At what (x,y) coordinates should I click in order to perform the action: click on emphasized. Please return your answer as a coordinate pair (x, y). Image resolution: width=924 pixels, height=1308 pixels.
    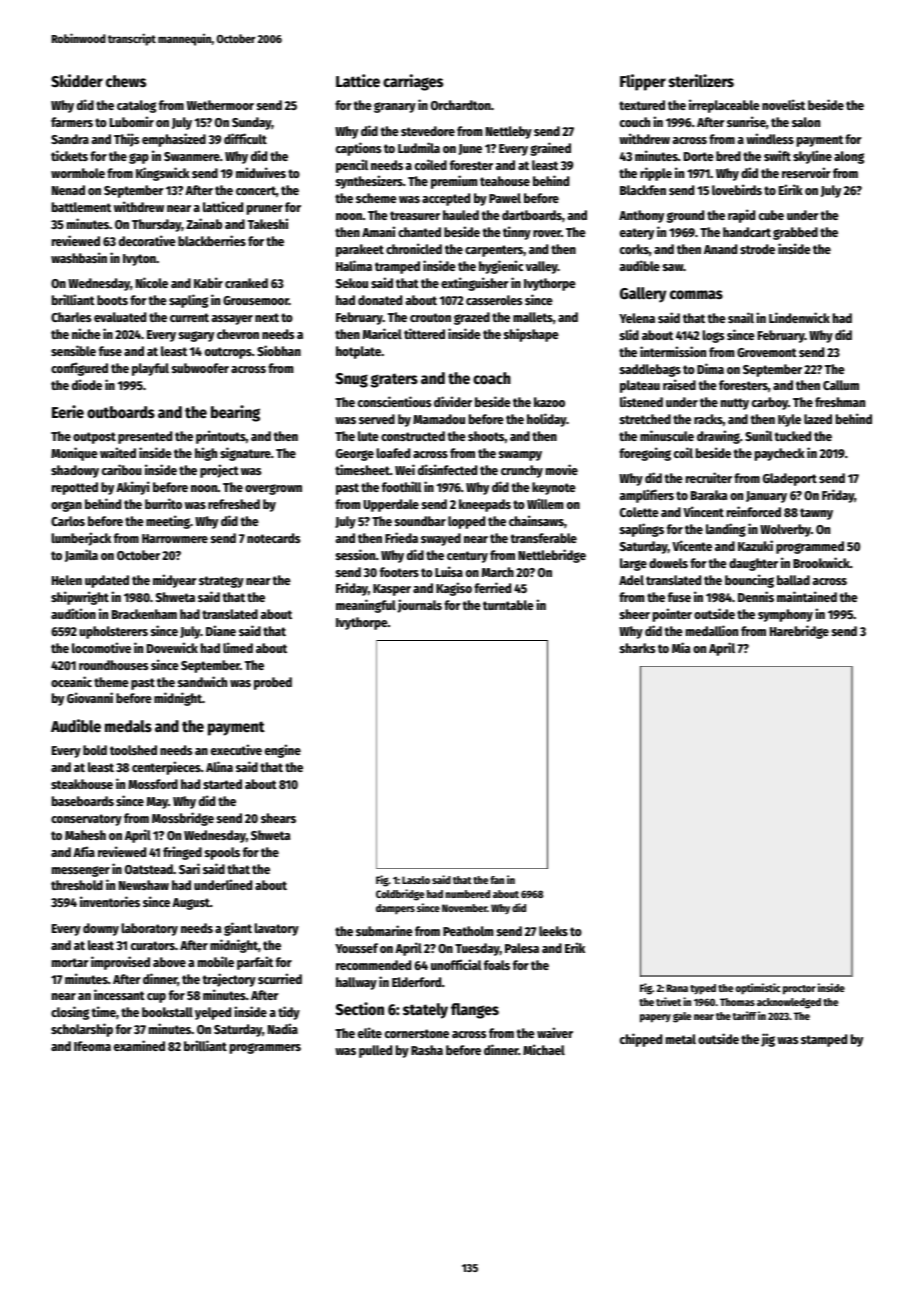
    Looking at the image, I should click on (174, 140).
